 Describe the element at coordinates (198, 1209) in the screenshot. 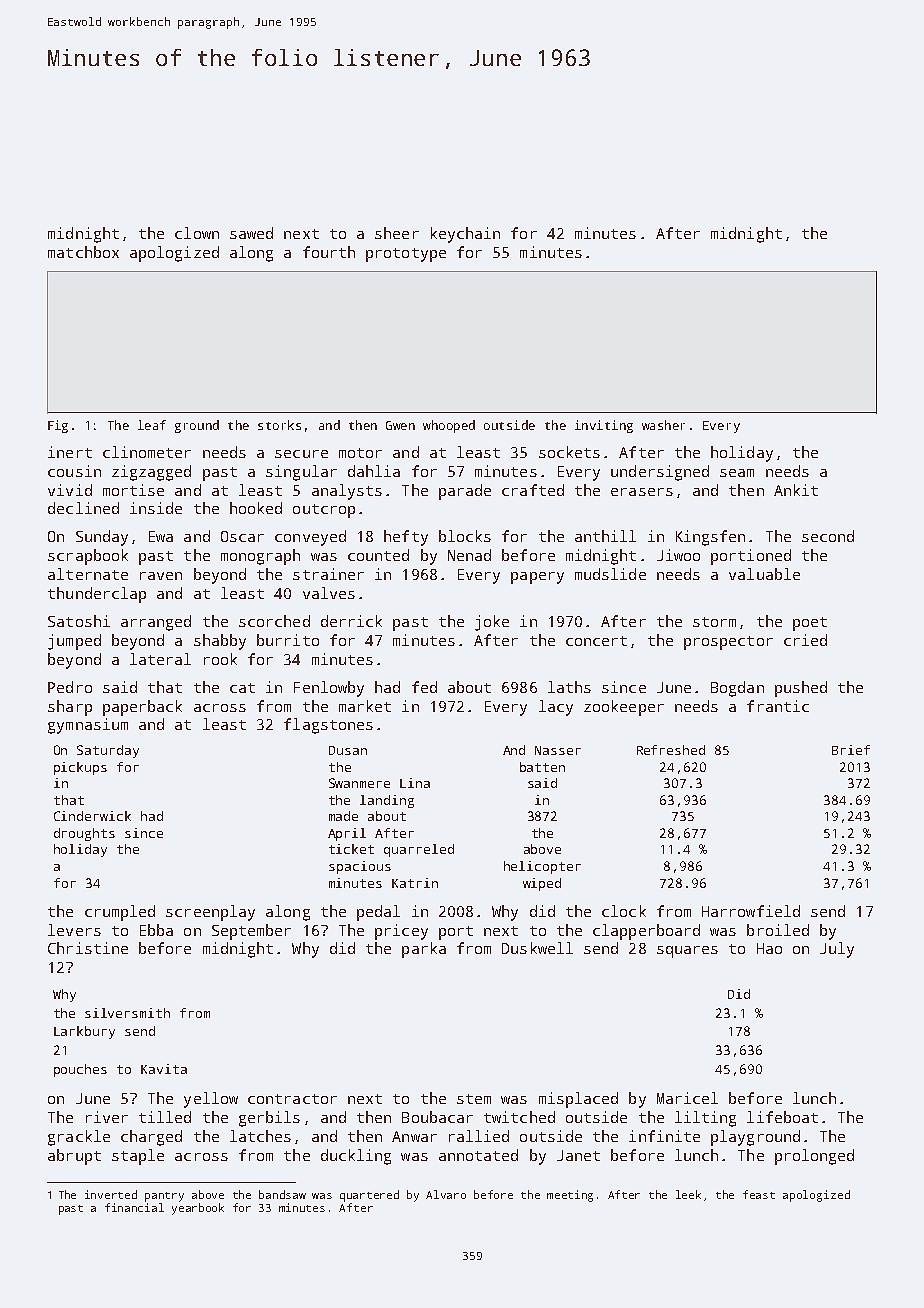

I see `yearbook` at that location.
